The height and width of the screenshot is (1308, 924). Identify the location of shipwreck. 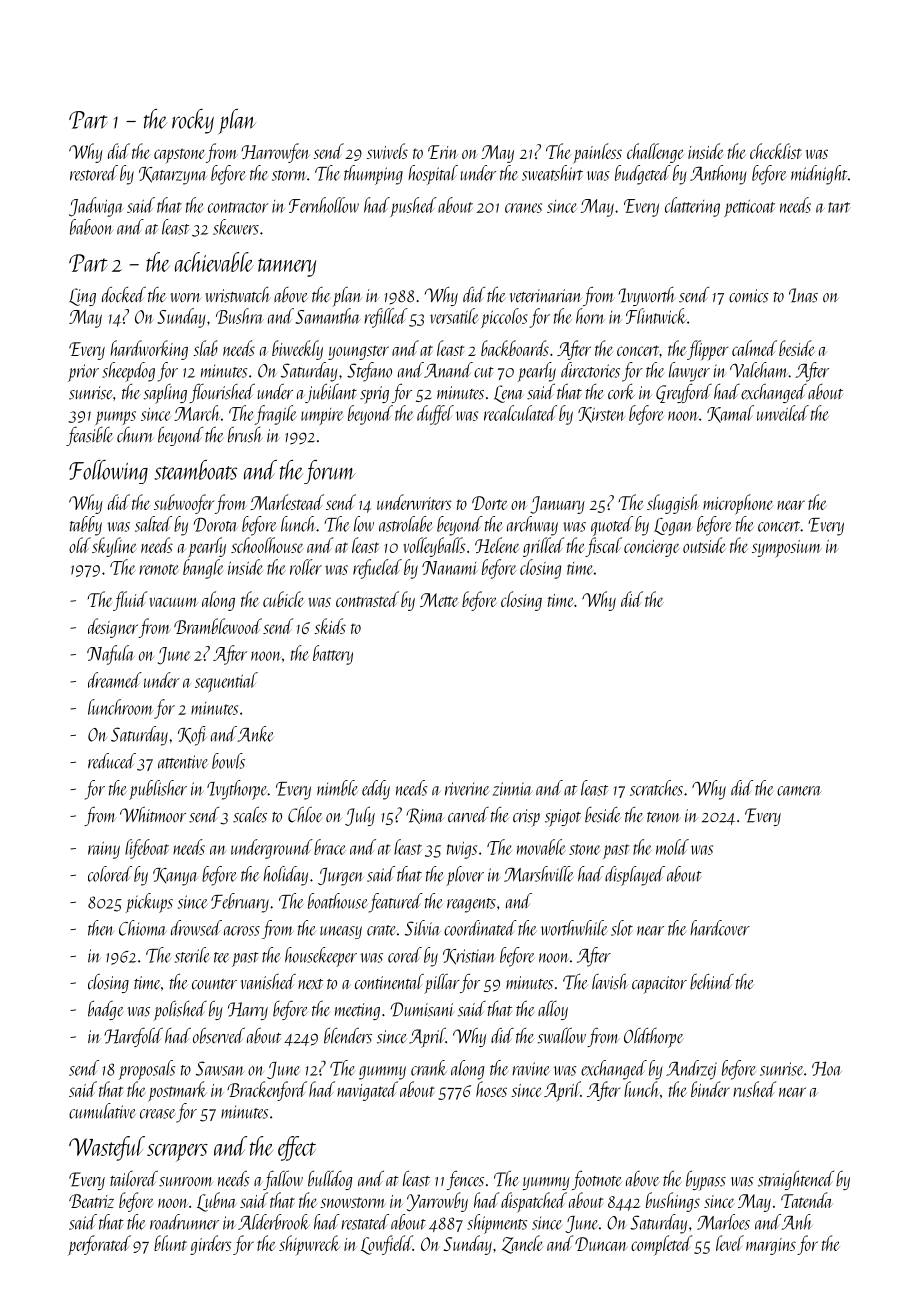
(309, 1245).
